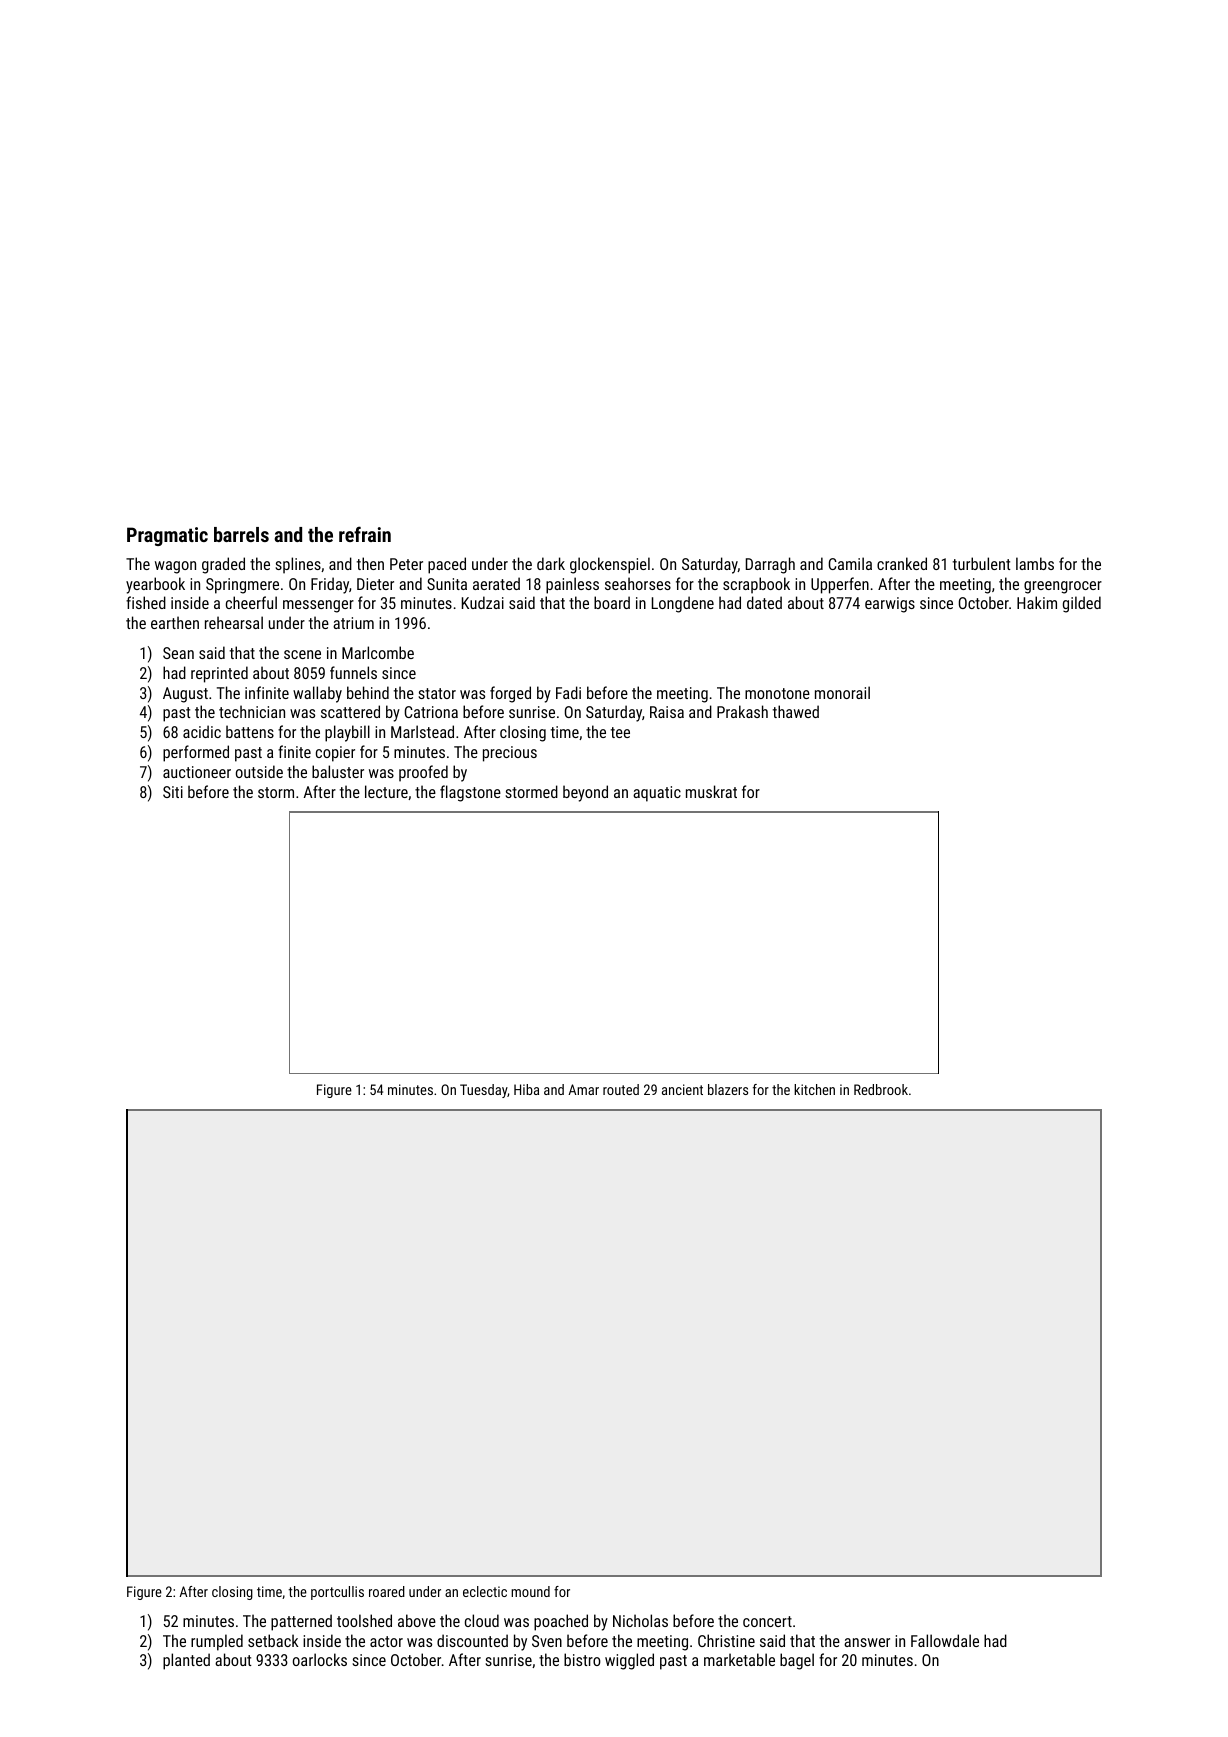 The image size is (1228, 1737). I want to click on Redbrook, so click(881, 1089).
